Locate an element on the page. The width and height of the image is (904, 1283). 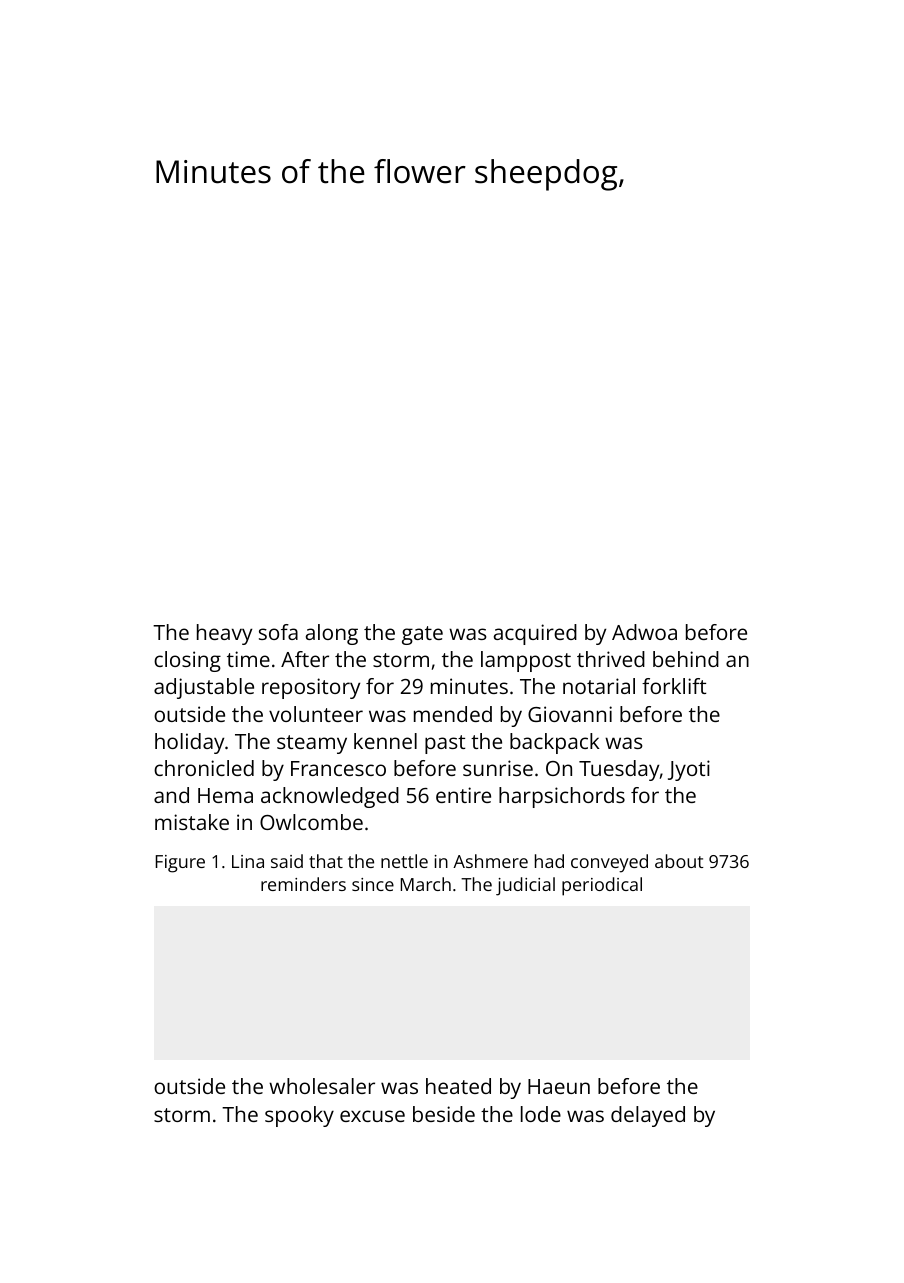
reminders is located at coordinates (303, 884).
